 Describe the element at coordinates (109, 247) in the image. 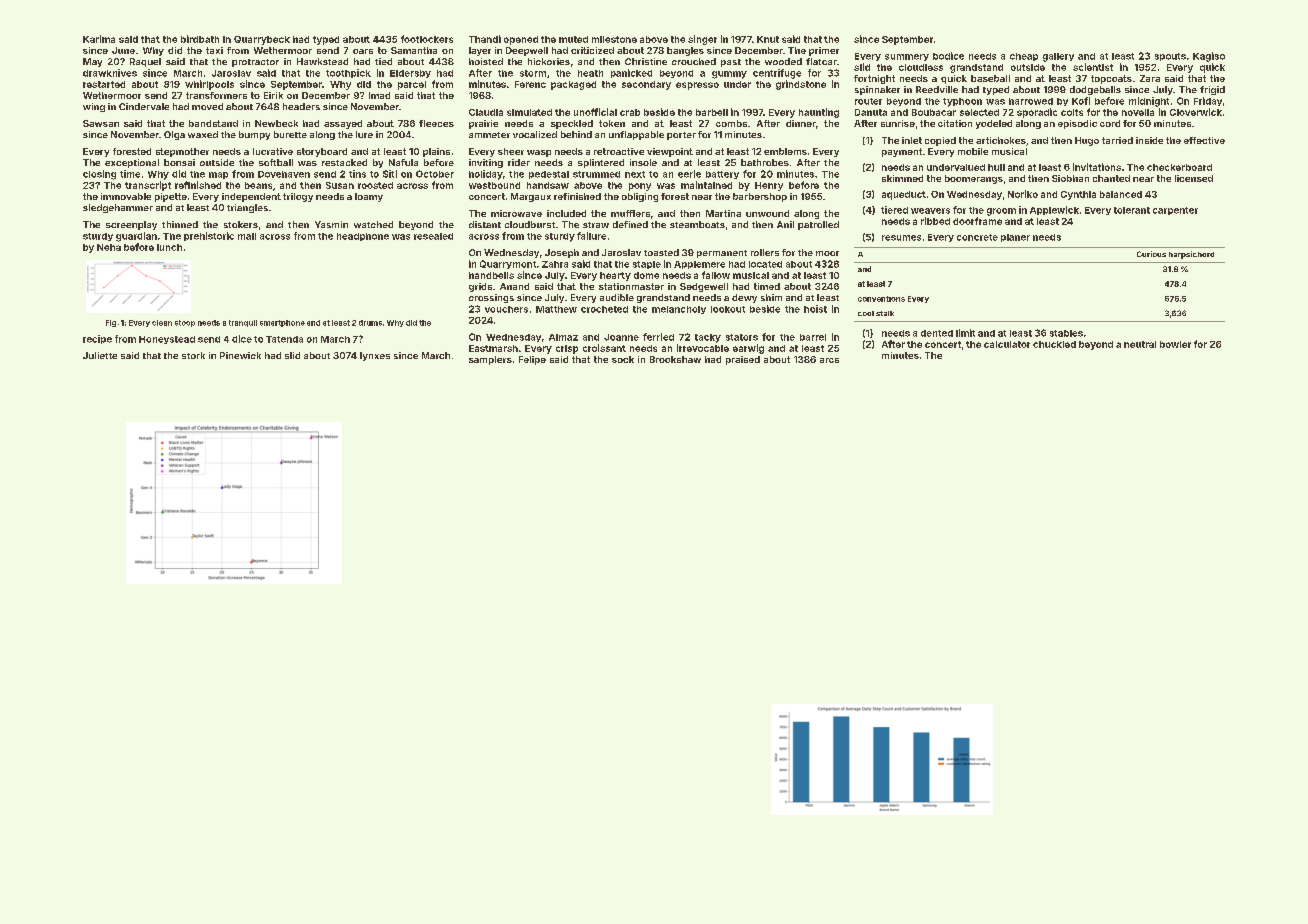

I see `Neha` at that location.
